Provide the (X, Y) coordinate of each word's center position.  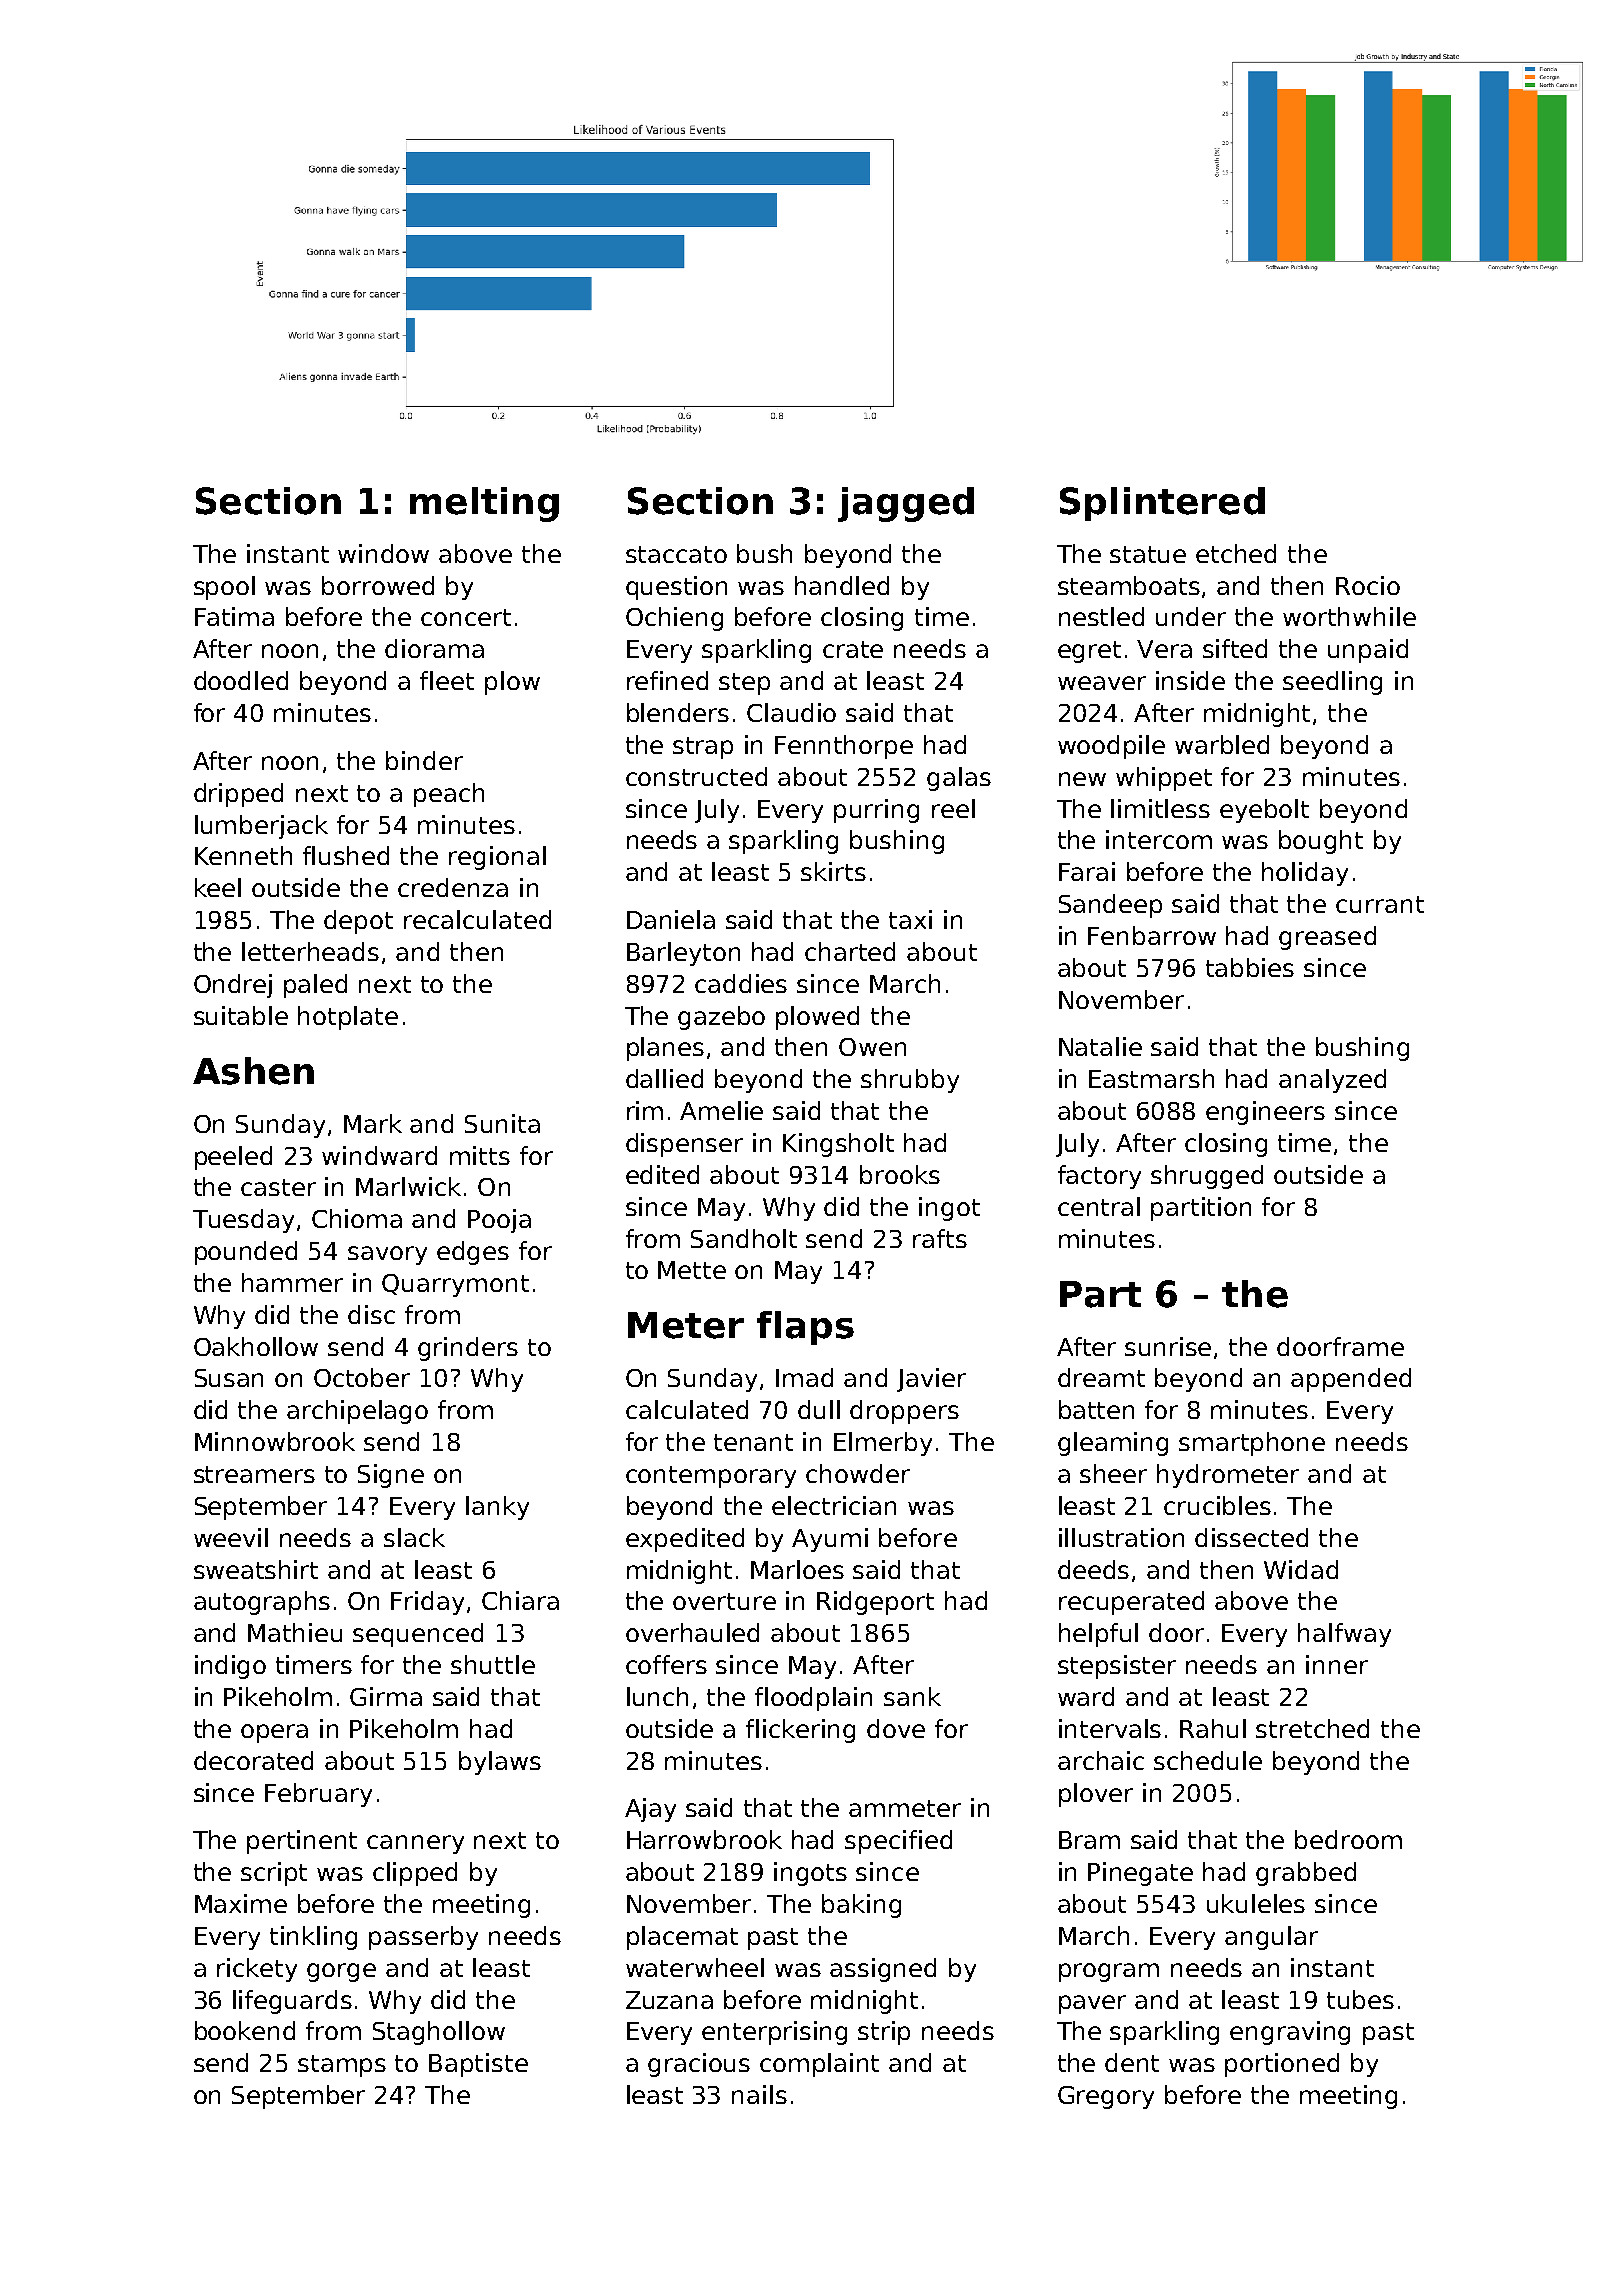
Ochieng (674, 619)
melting (484, 504)
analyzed (1332, 1081)
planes (665, 1049)
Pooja (499, 1221)
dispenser (684, 1145)
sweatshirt (256, 1569)
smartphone (1252, 1444)
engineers (1265, 1113)
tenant (753, 1442)
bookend (245, 2030)
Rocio (1368, 585)
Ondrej (233, 986)
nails (759, 2094)
